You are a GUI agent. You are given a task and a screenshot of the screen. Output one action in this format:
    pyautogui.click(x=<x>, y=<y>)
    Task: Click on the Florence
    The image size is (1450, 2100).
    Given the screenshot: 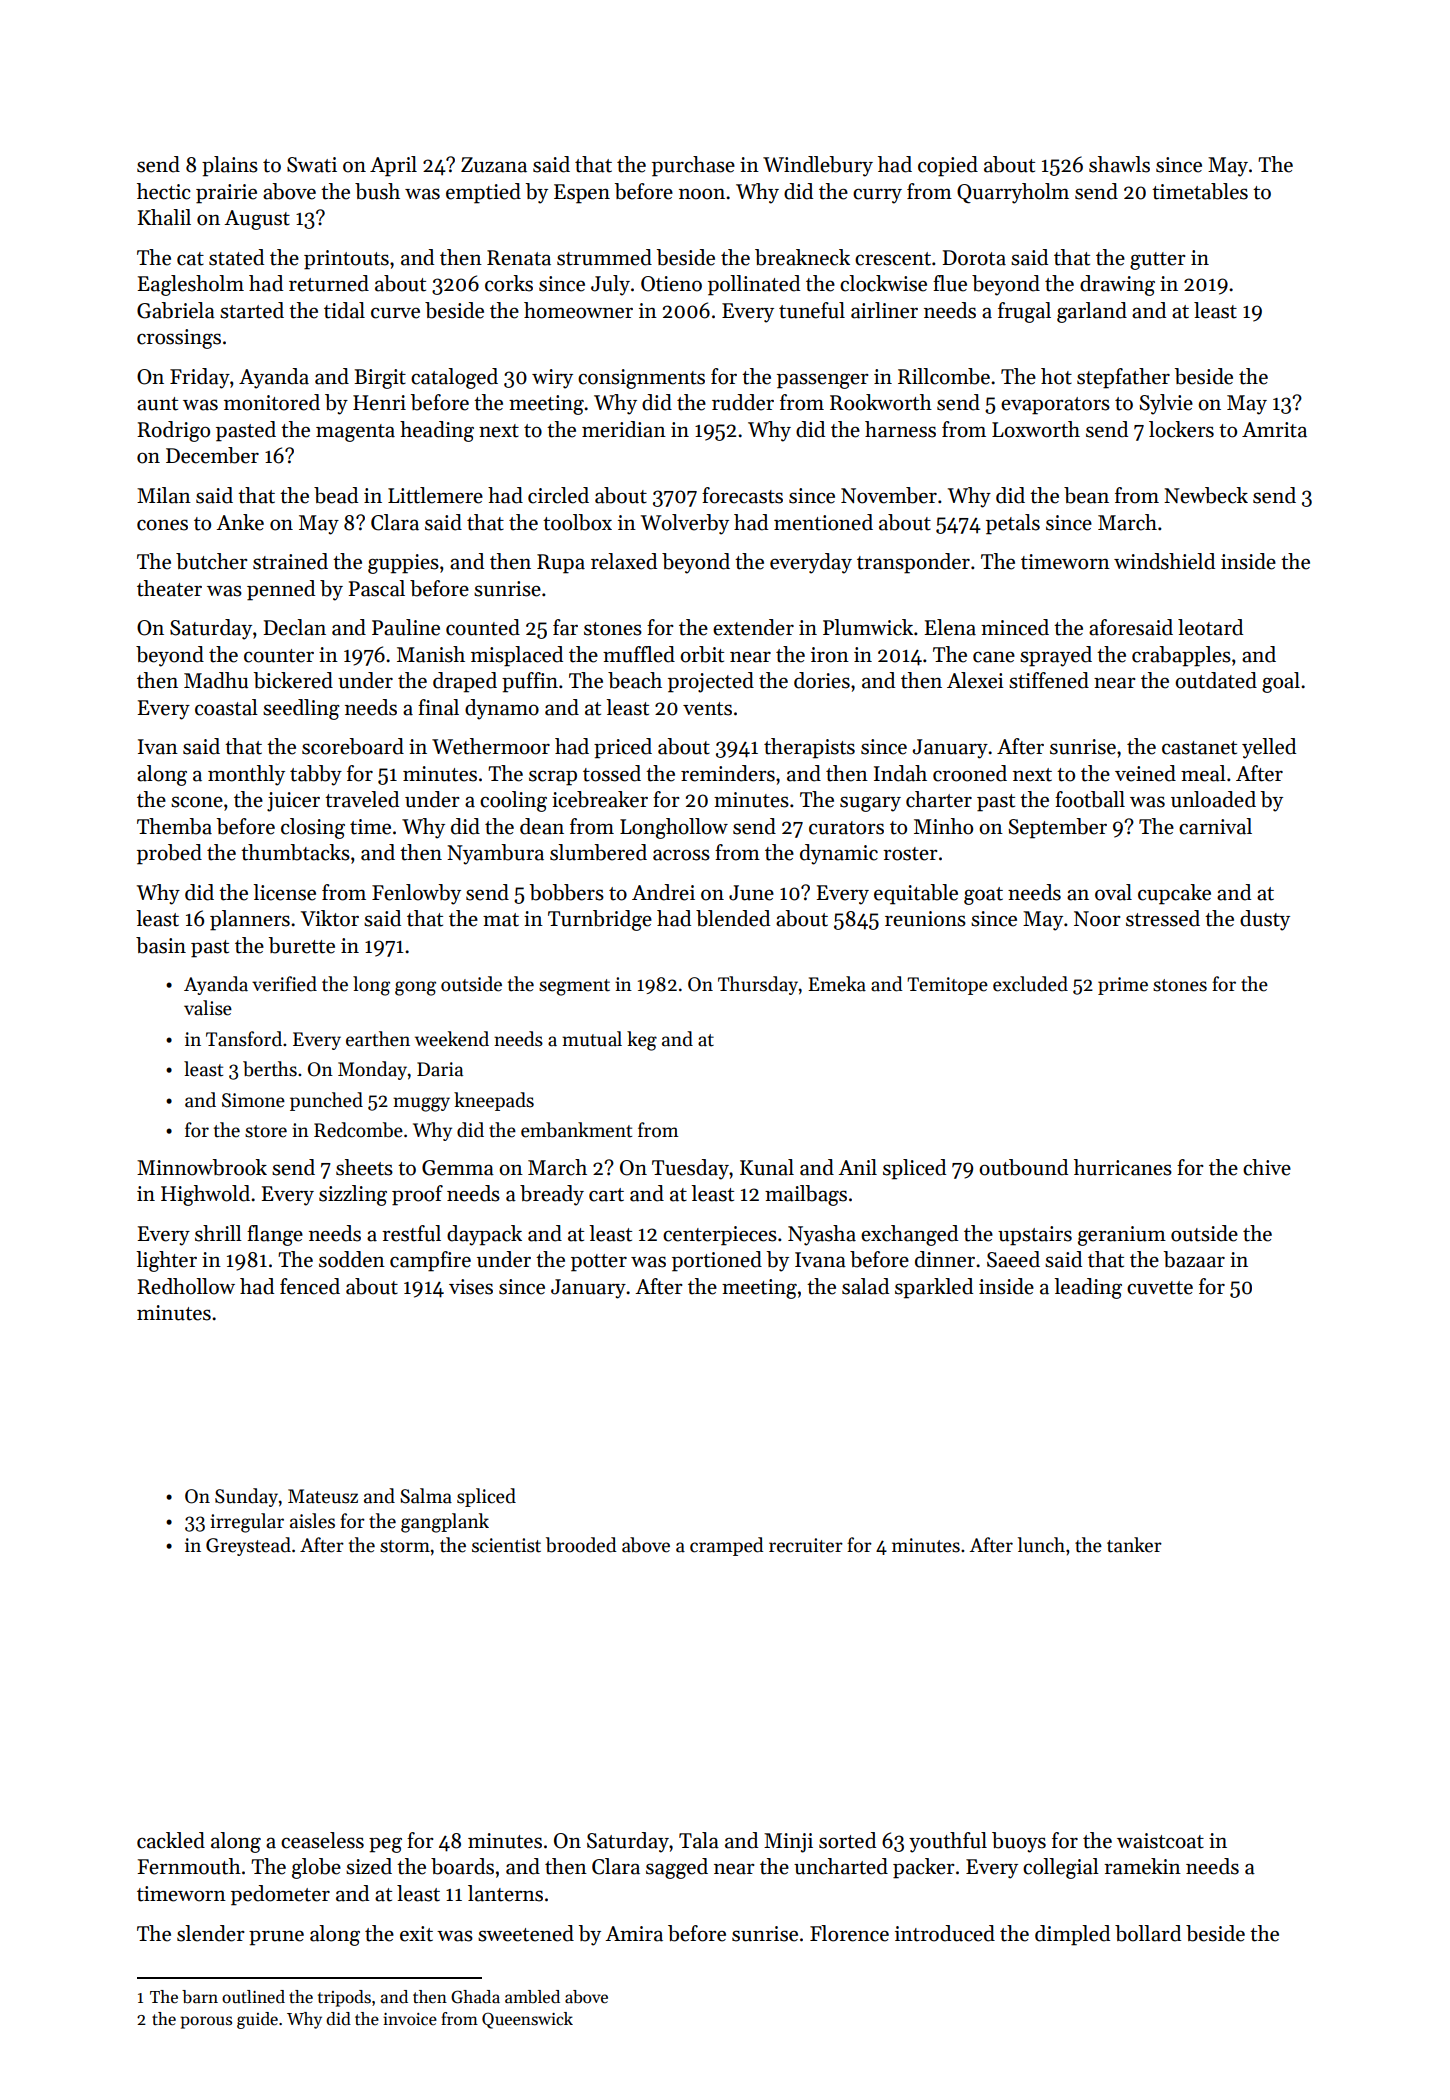 What is the action you would take?
    pyautogui.click(x=849, y=1933)
